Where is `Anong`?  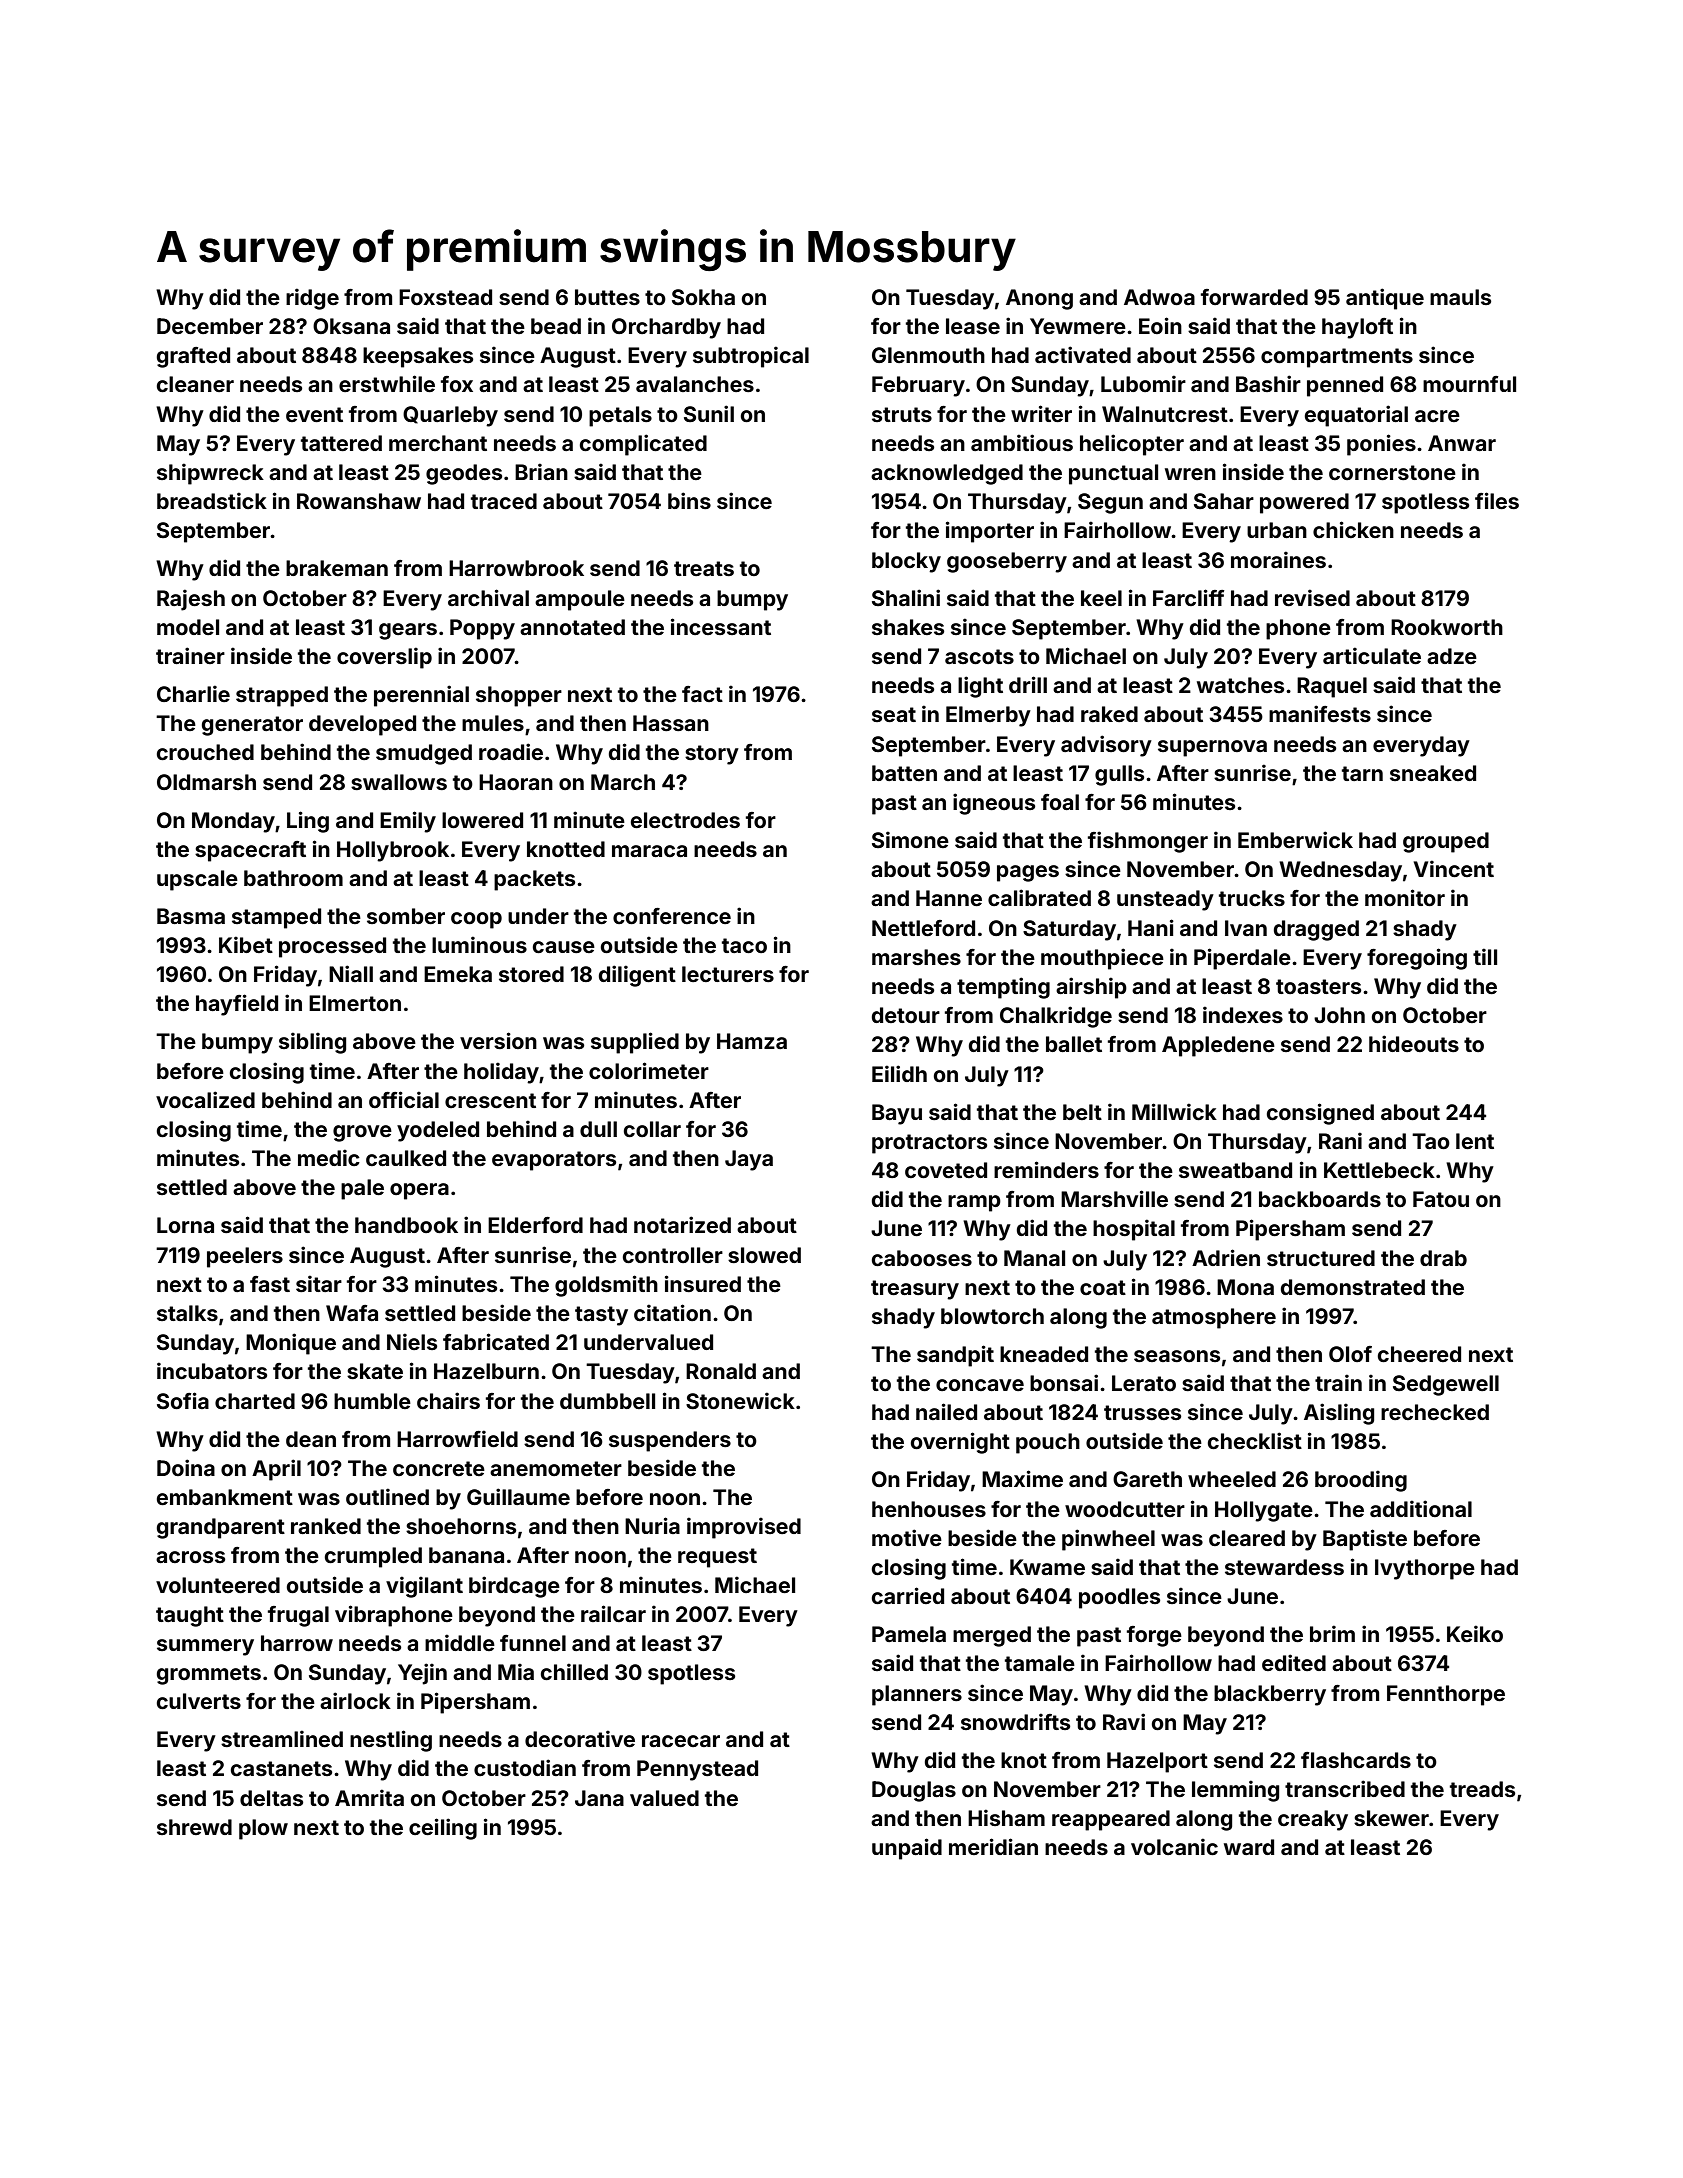 Anong is located at coordinates (1039, 299).
